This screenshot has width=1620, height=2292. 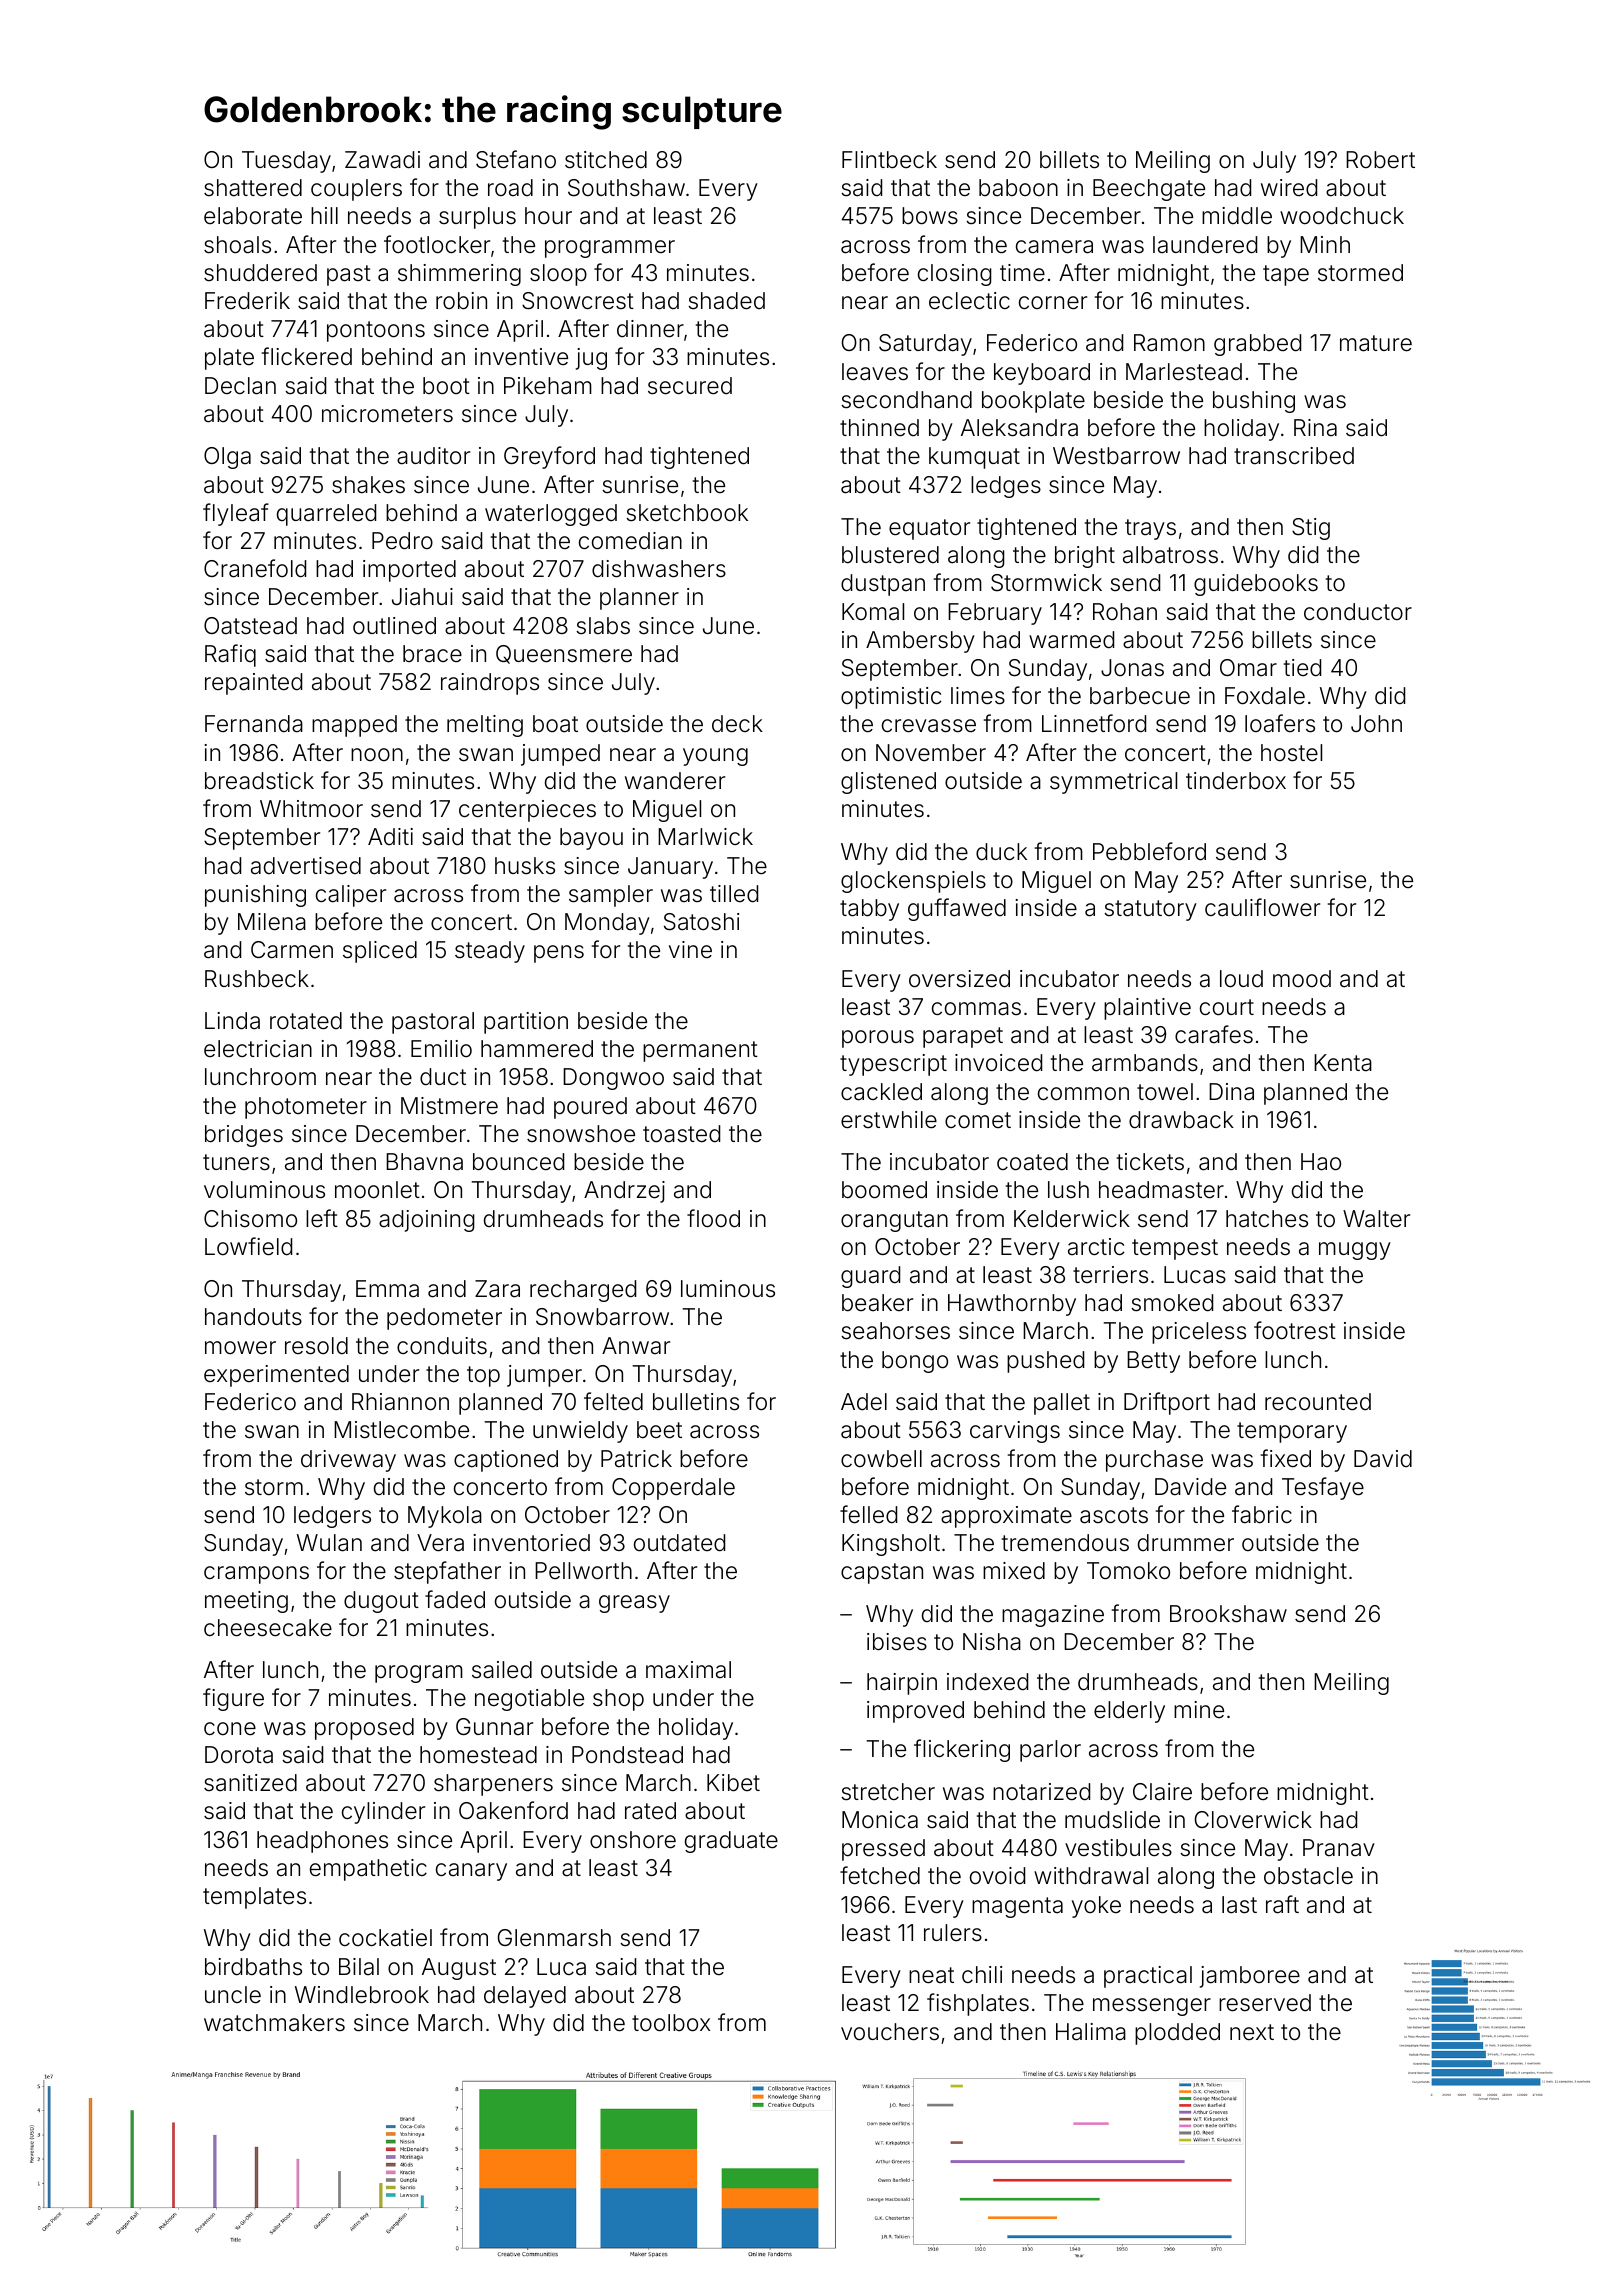 What do you see at coordinates (953, 1933) in the screenshot?
I see `rulers` at bounding box center [953, 1933].
